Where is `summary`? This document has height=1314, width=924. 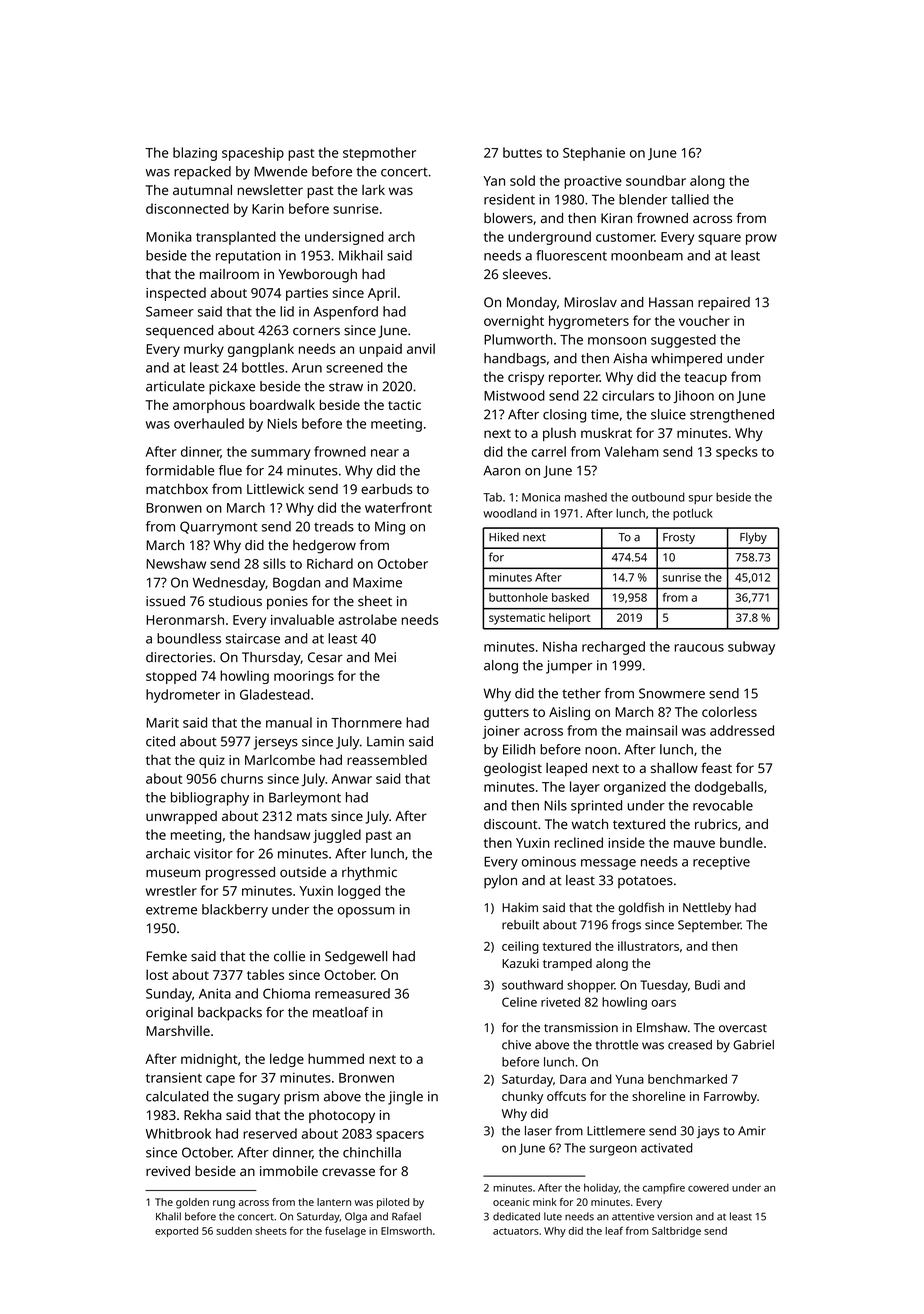
summary is located at coordinates (281, 454).
